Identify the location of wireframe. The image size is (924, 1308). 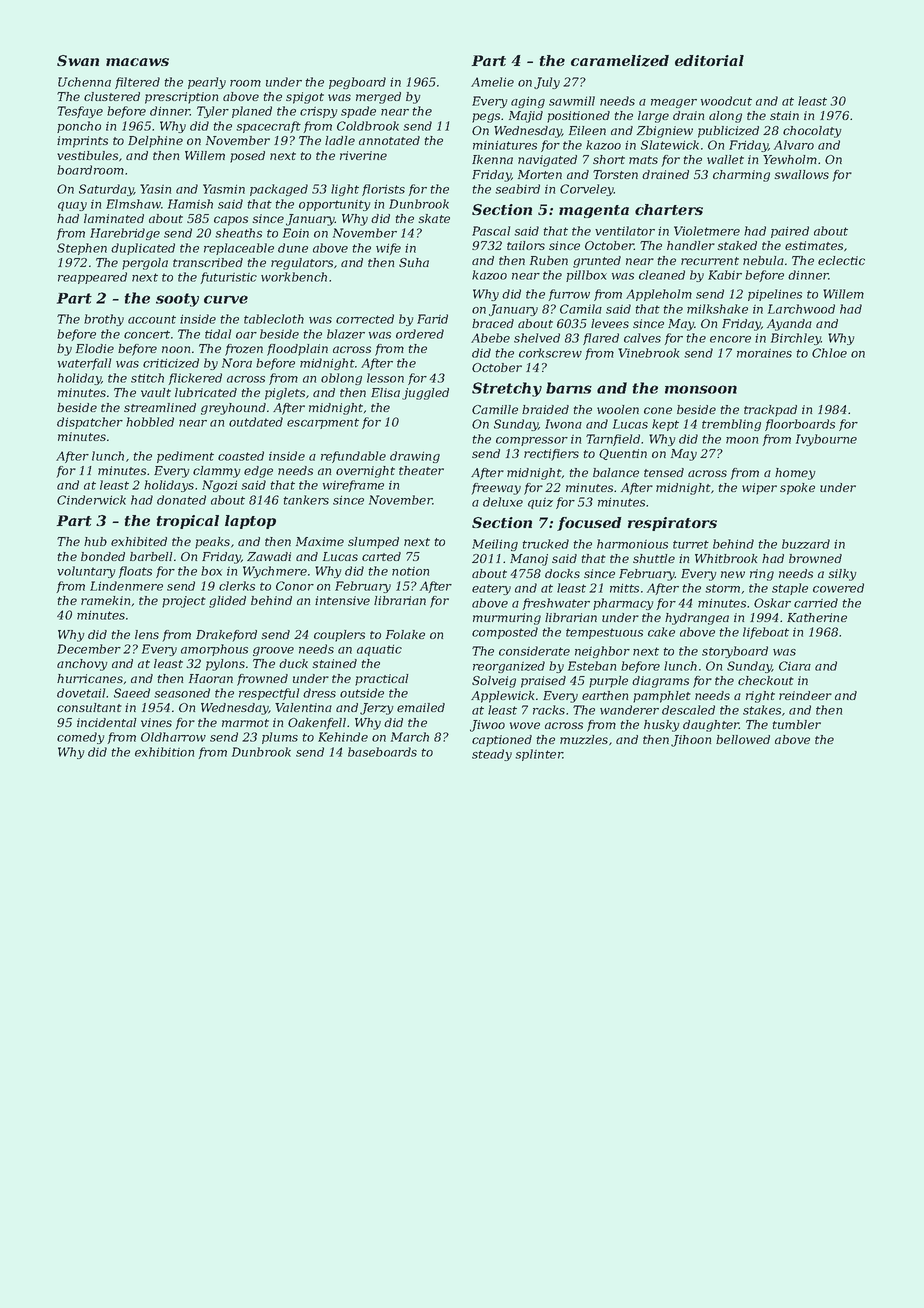
(353, 486).
